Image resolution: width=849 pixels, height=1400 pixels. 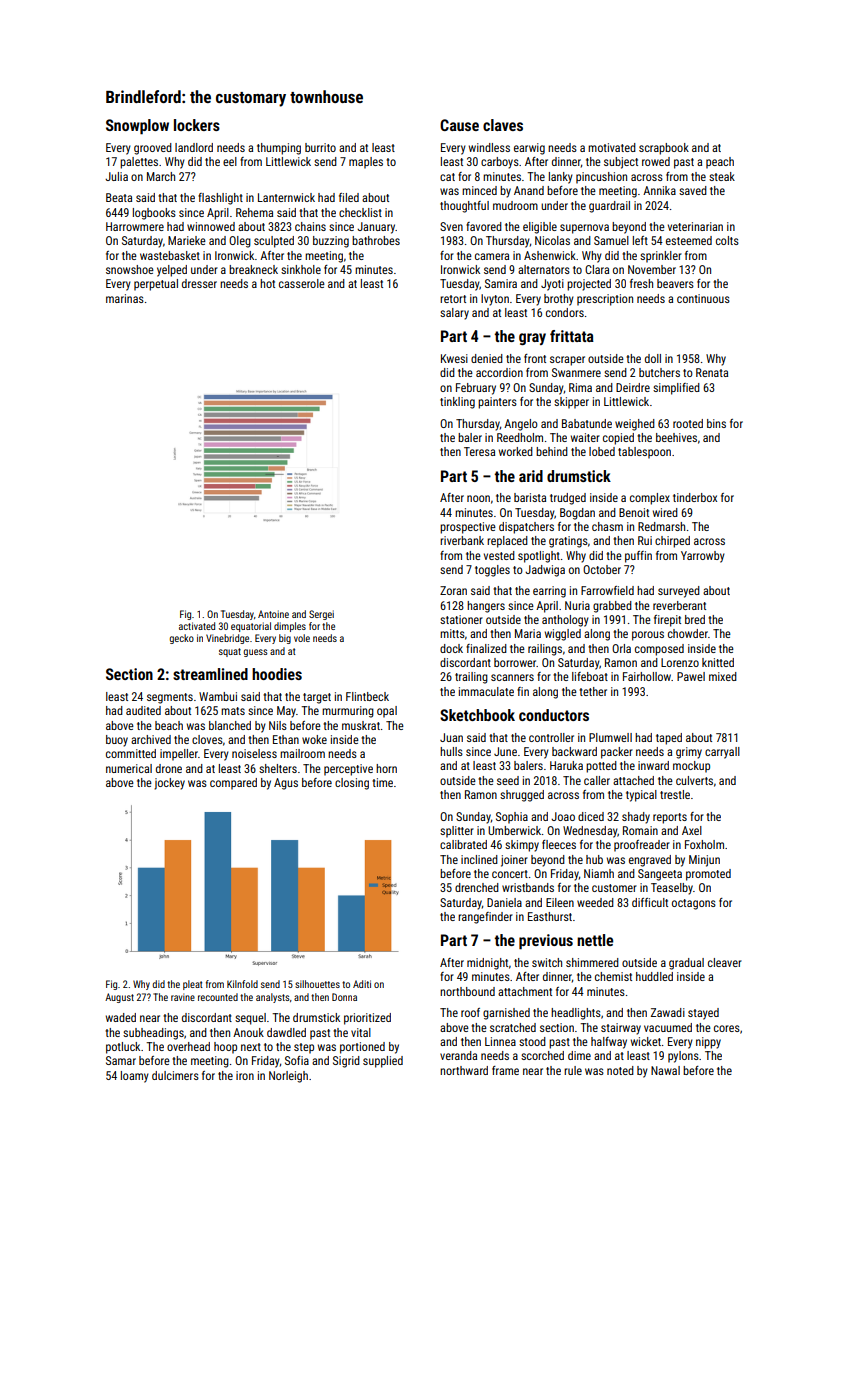 I want to click on jockey, so click(x=169, y=784).
